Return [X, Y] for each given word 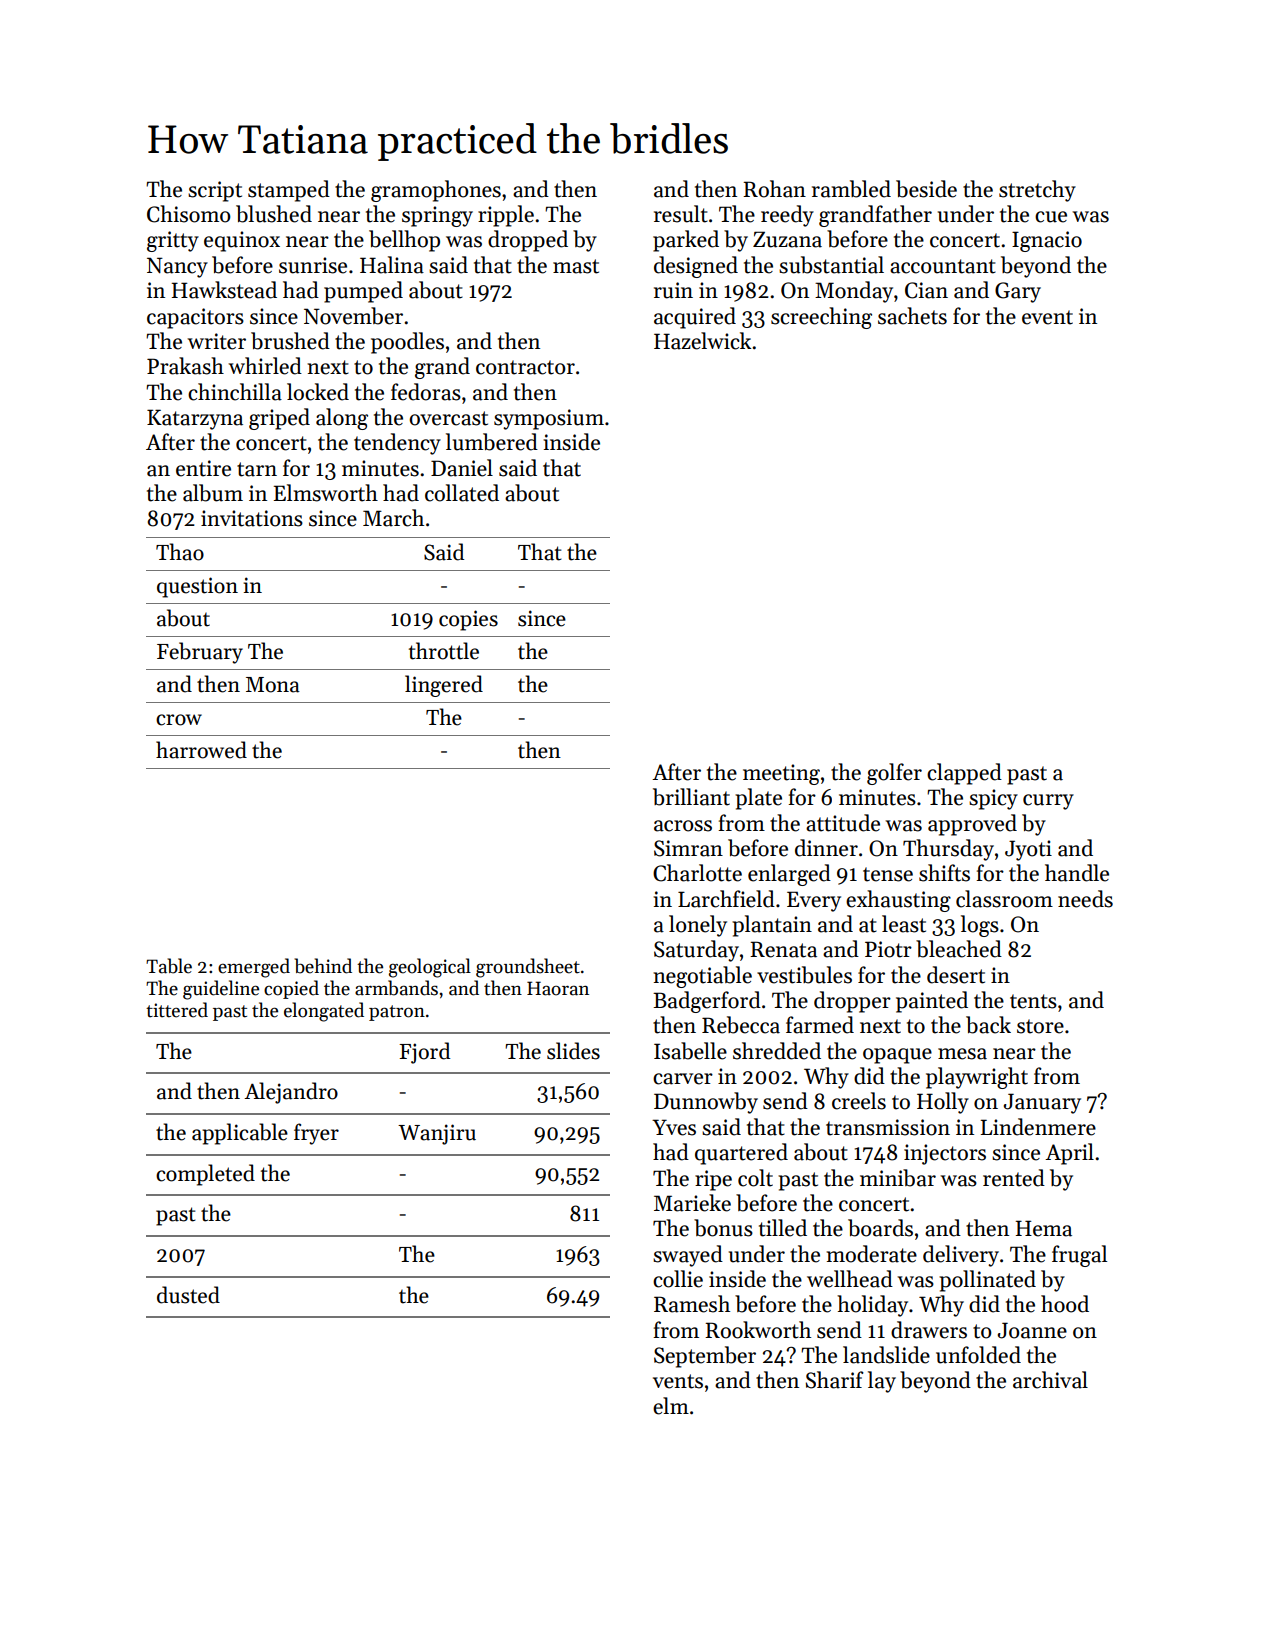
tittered [177, 1010]
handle [1077, 873]
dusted [188, 1295]
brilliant [691, 797]
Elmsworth [326, 493]
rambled [851, 189]
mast [576, 266]
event [1047, 317]
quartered [741, 1154]
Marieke [692, 1203]
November [353, 316]
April [1069, 1154]
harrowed [201, 750]
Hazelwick [702, 341]
